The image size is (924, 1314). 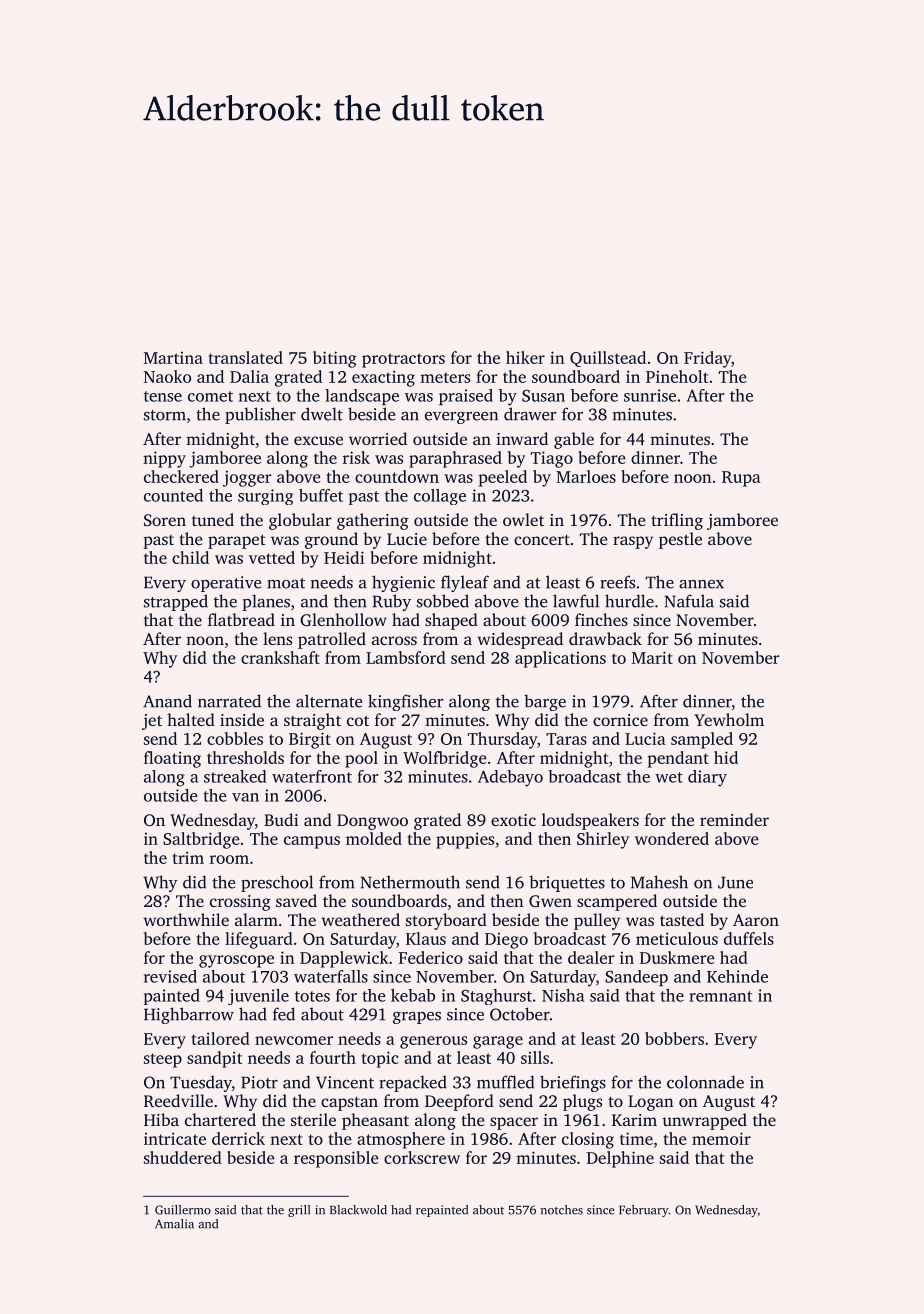 I want to click on Quillstead, so click(x=608, y=359).
